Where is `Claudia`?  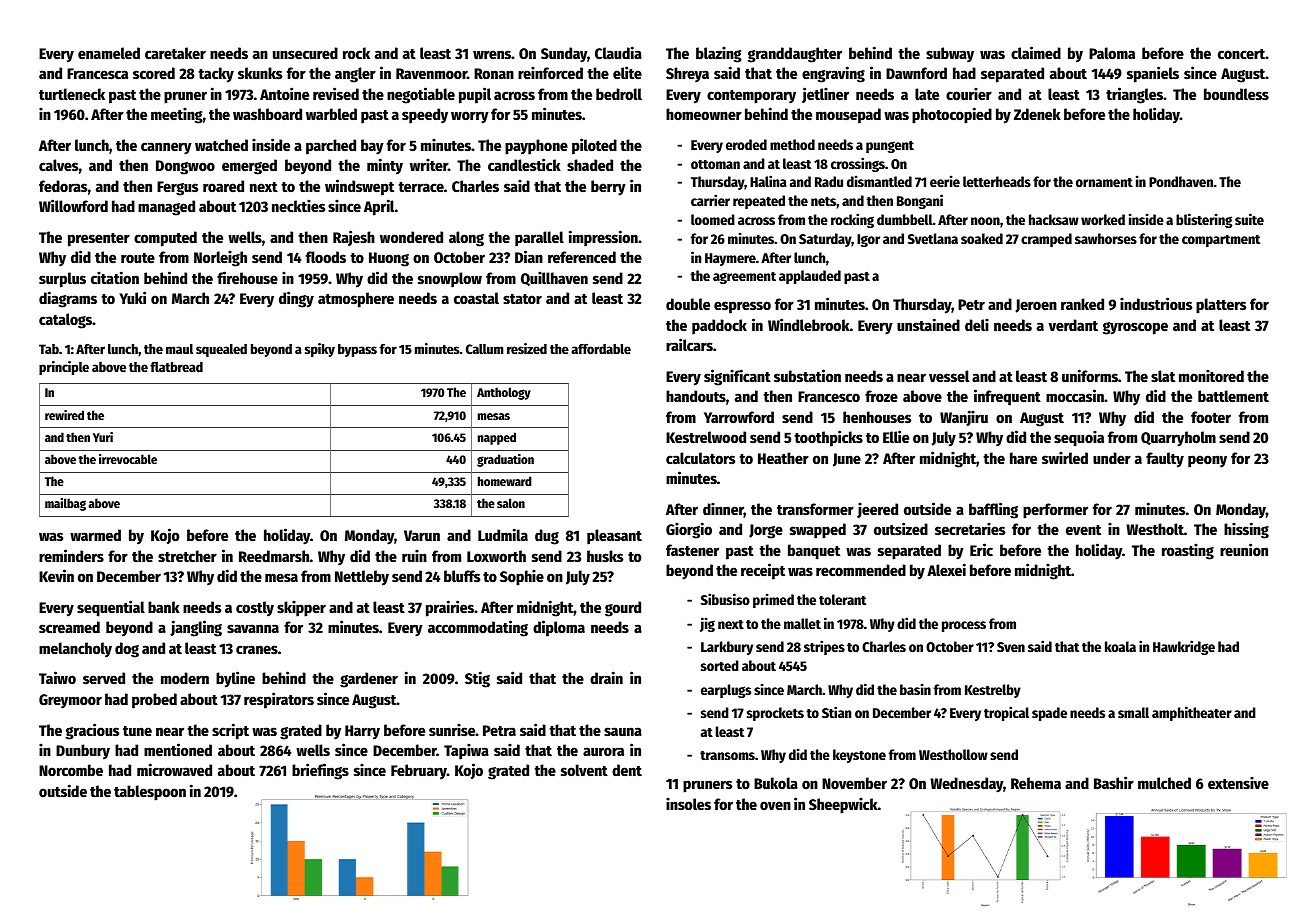
Claudia is located at coordinates (618, 52).
